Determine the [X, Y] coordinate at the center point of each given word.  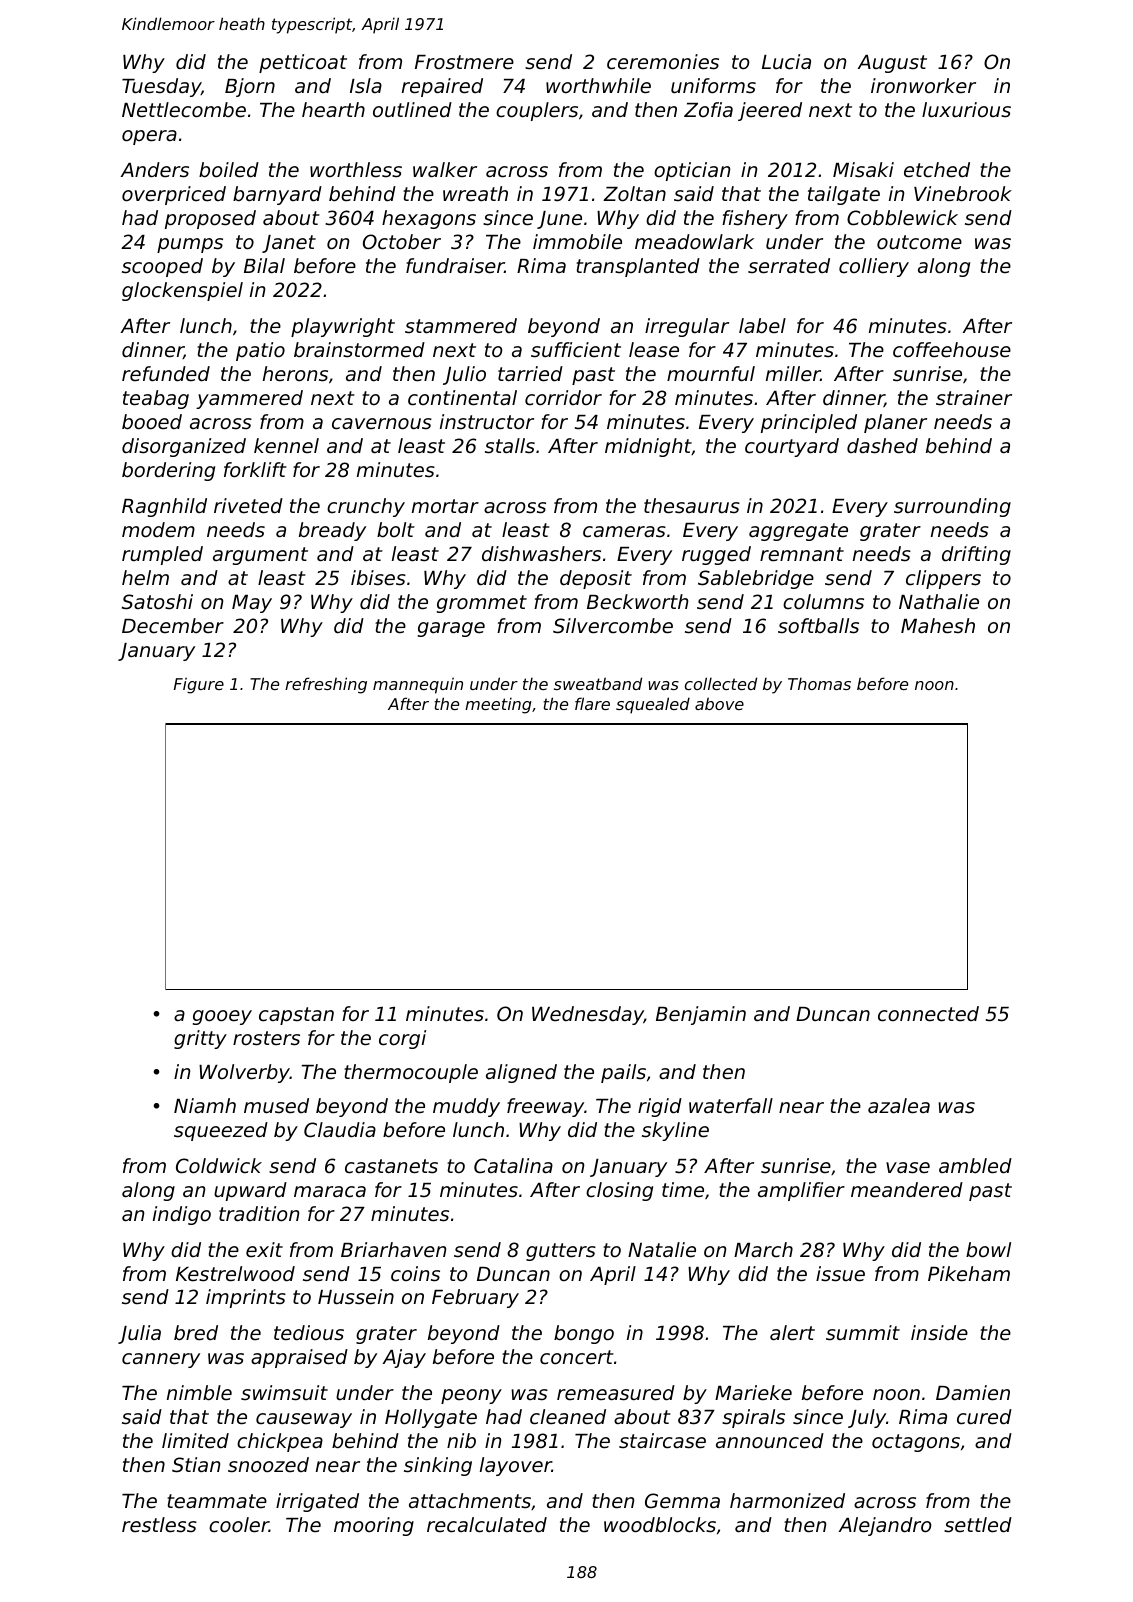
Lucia [786, 62]
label [762, 326]
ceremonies [663, 62]
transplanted [638, 267]
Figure [199, 685]
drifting [976, 555]
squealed [653, 705]
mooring [374, 1526]
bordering [168, 471]
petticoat [303, 63]
